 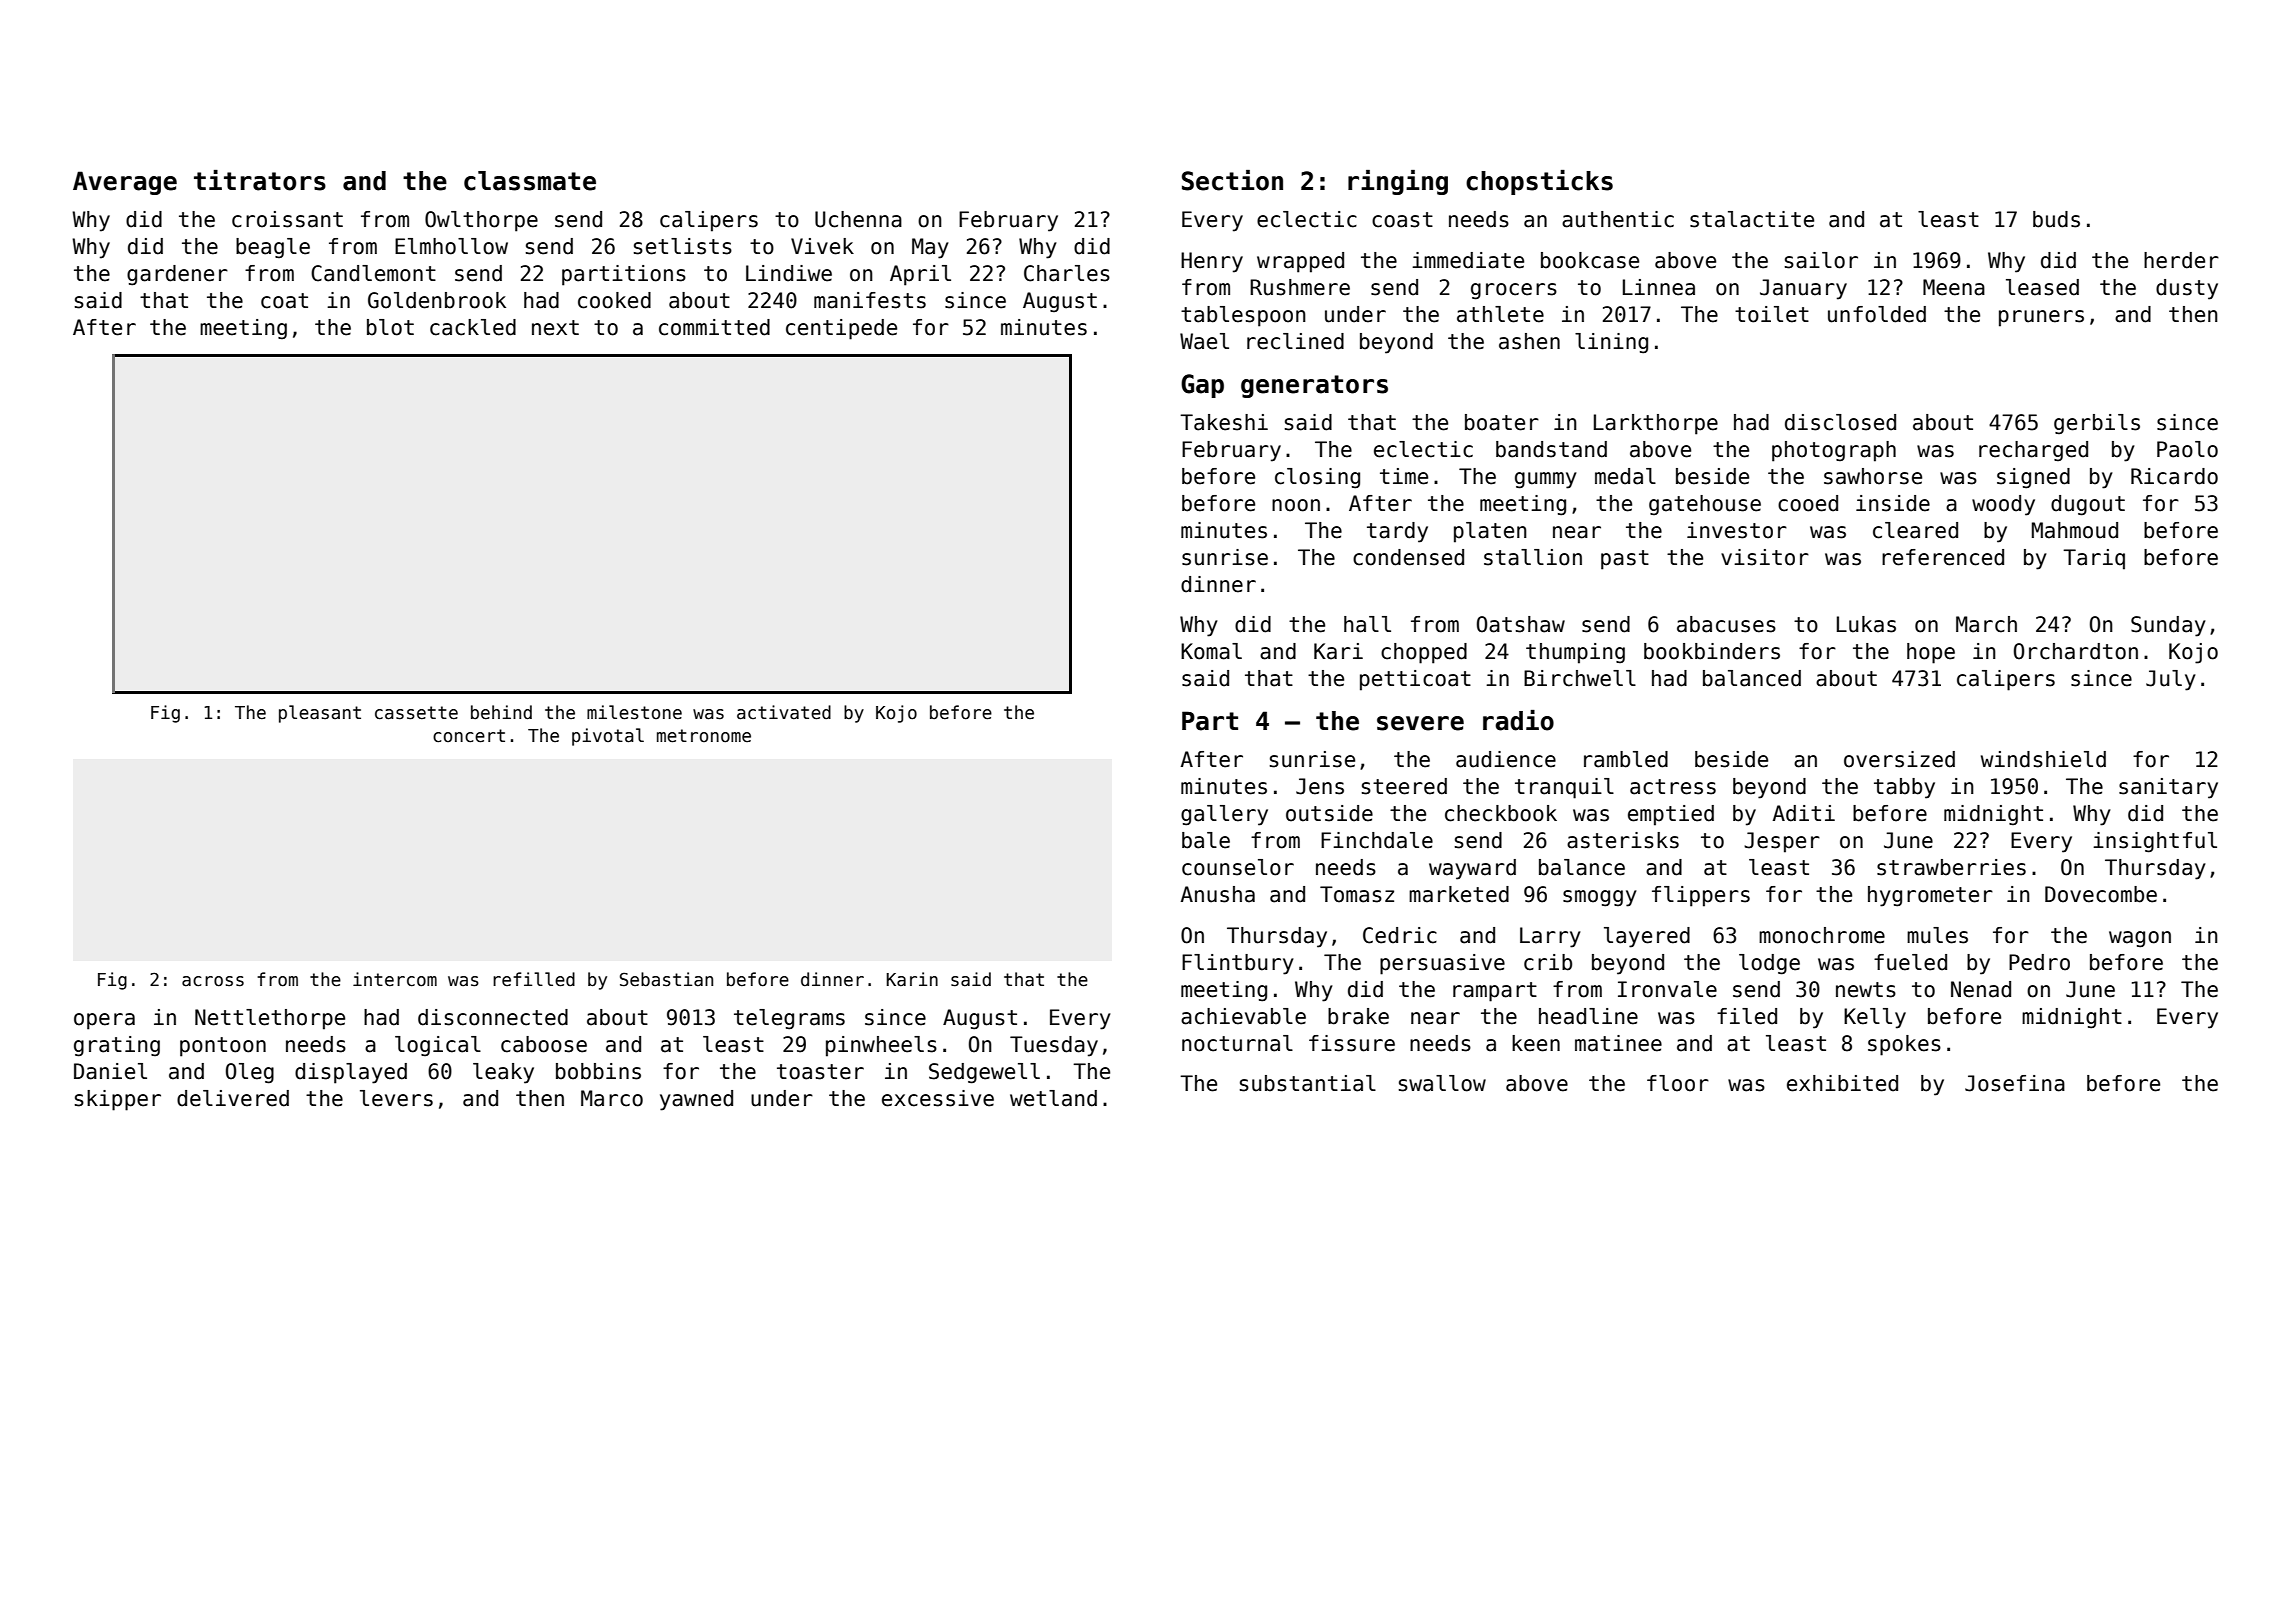 What do you see at coordinates (1954, 287) in the screenshot?
I see `Meena` at bounding box center [1954, 287].
